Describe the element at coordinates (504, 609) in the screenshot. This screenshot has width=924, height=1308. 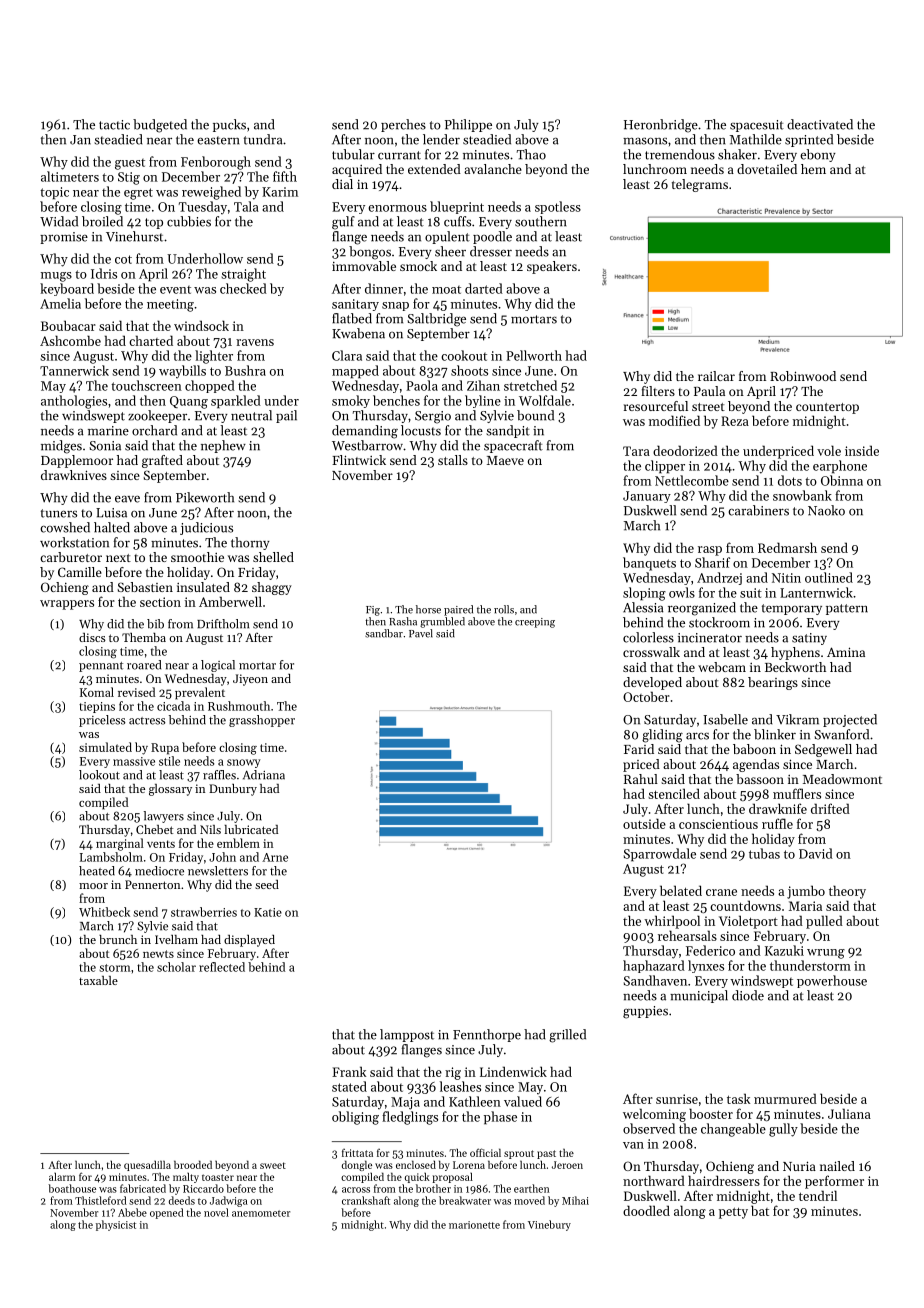
I see `rolls` at that location.
